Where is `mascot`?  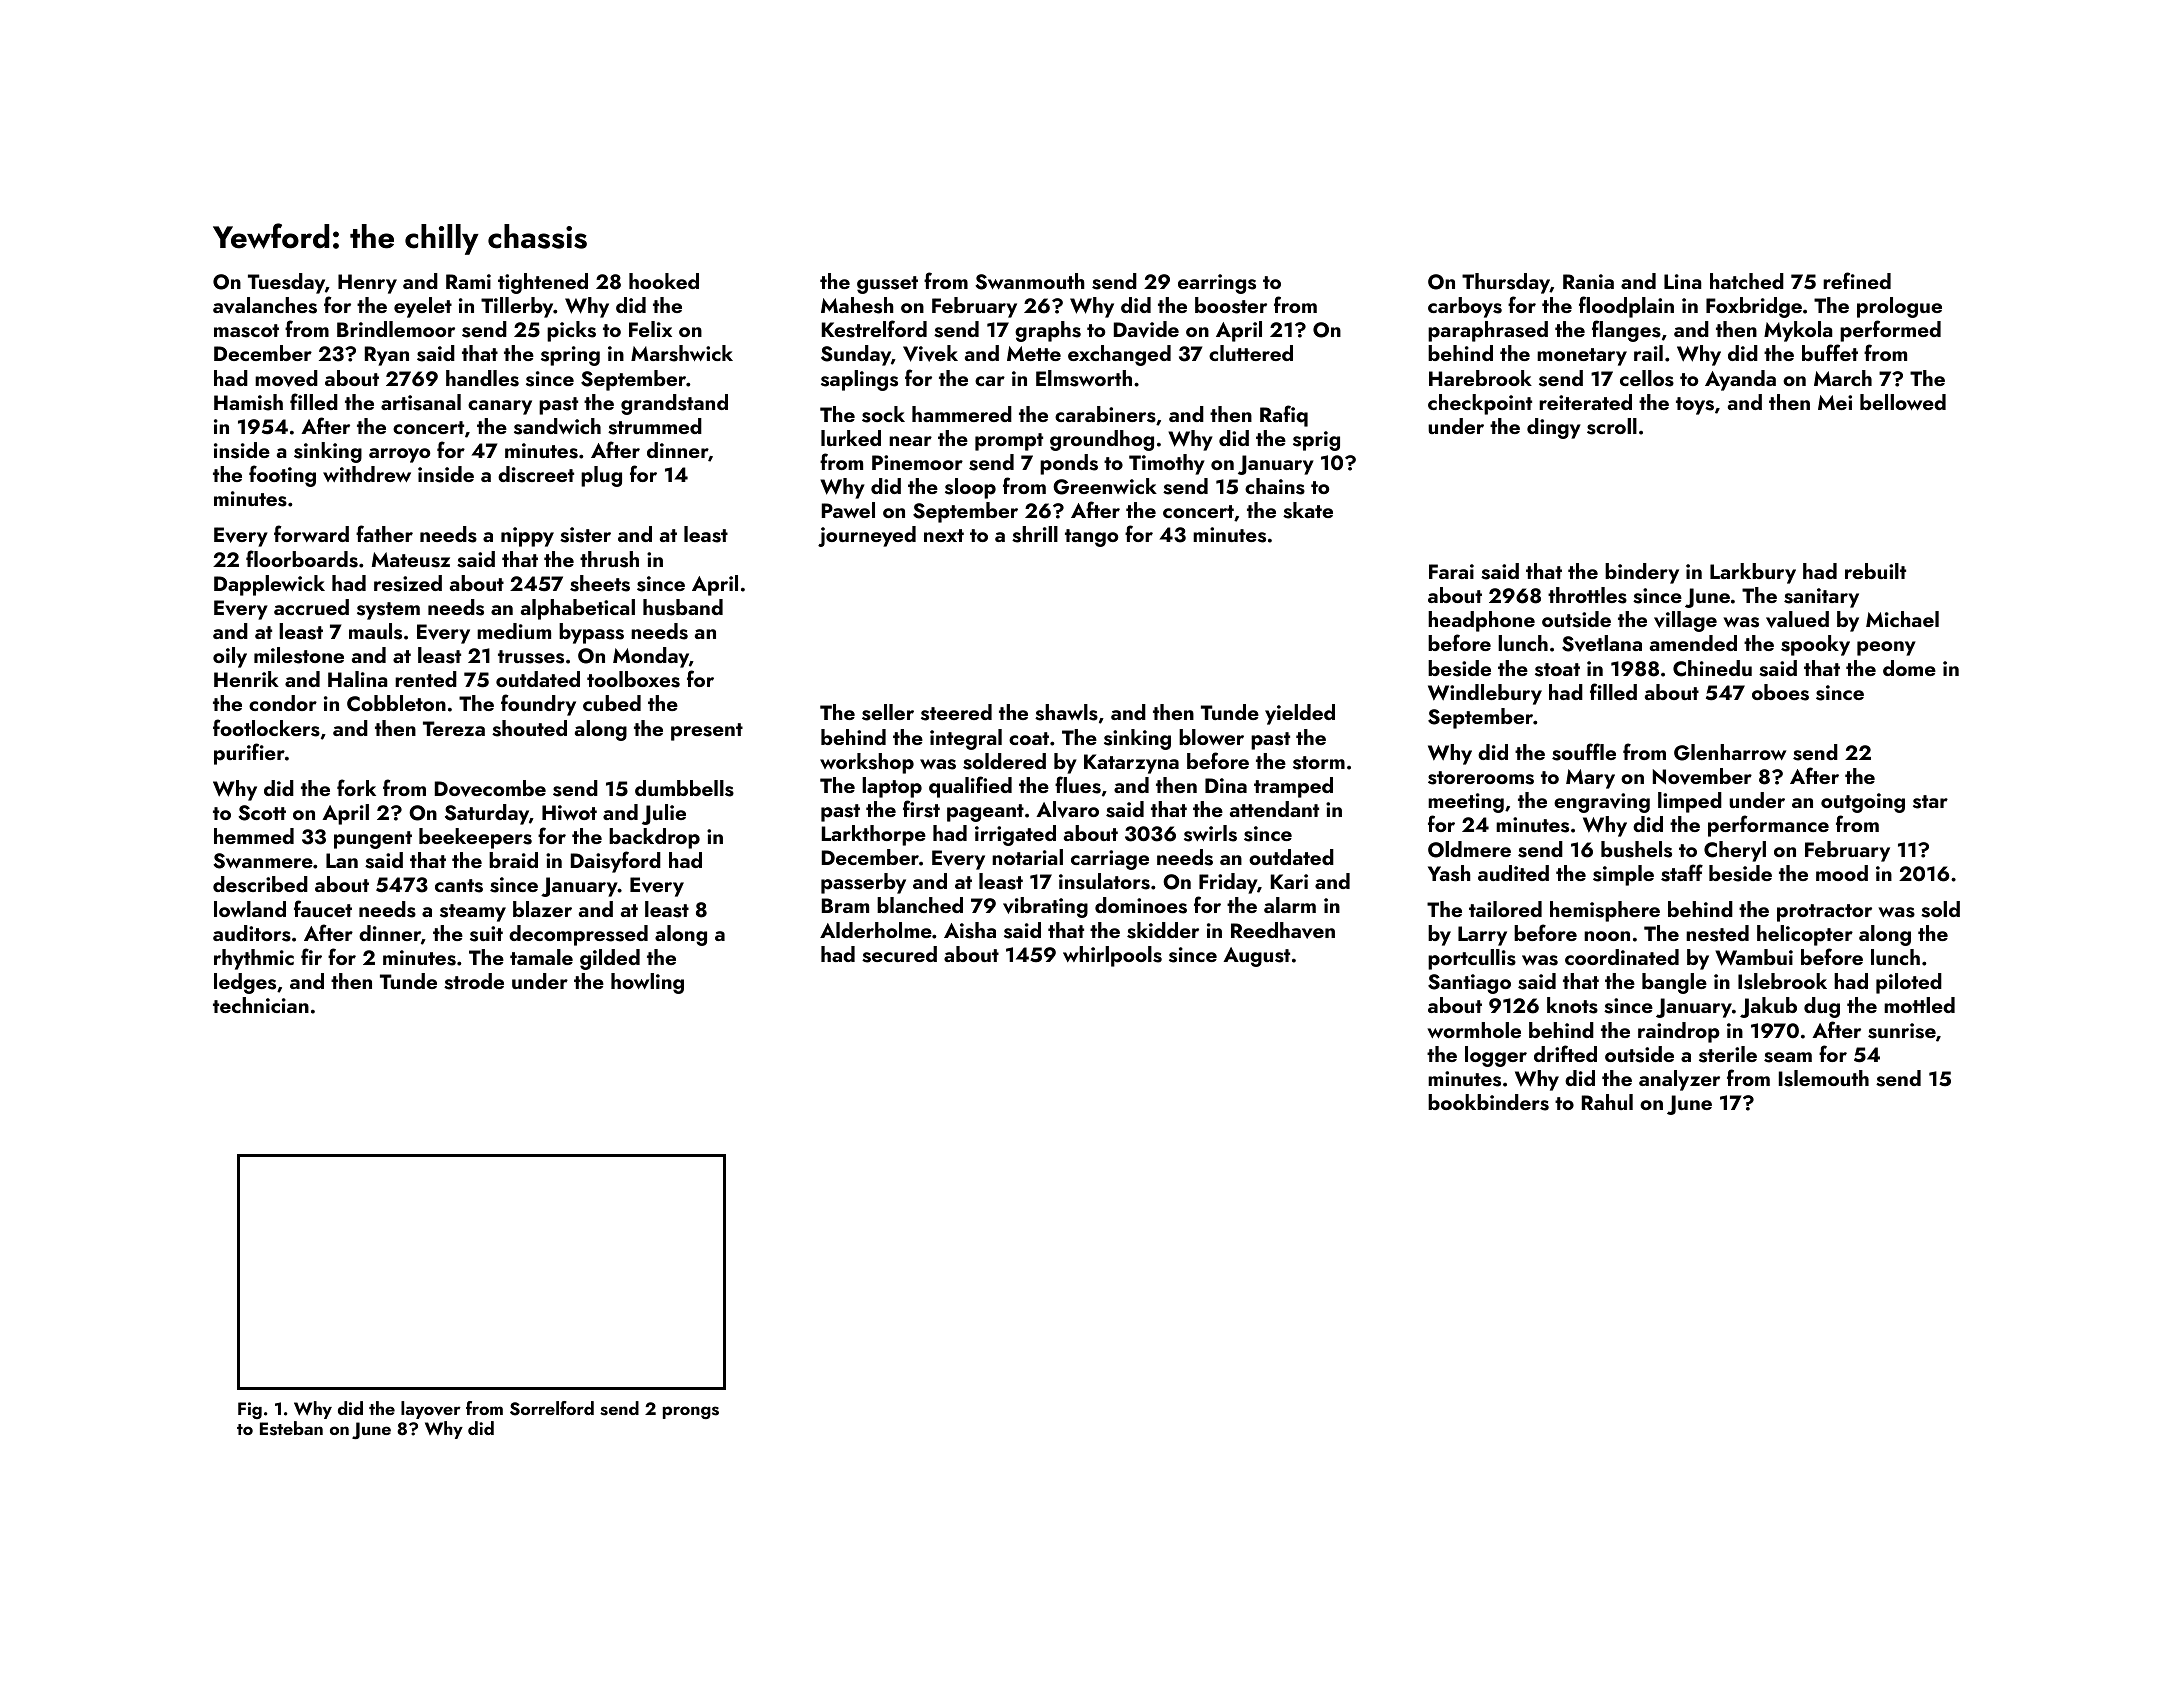
mascot is located at coordinates (246, 331).
